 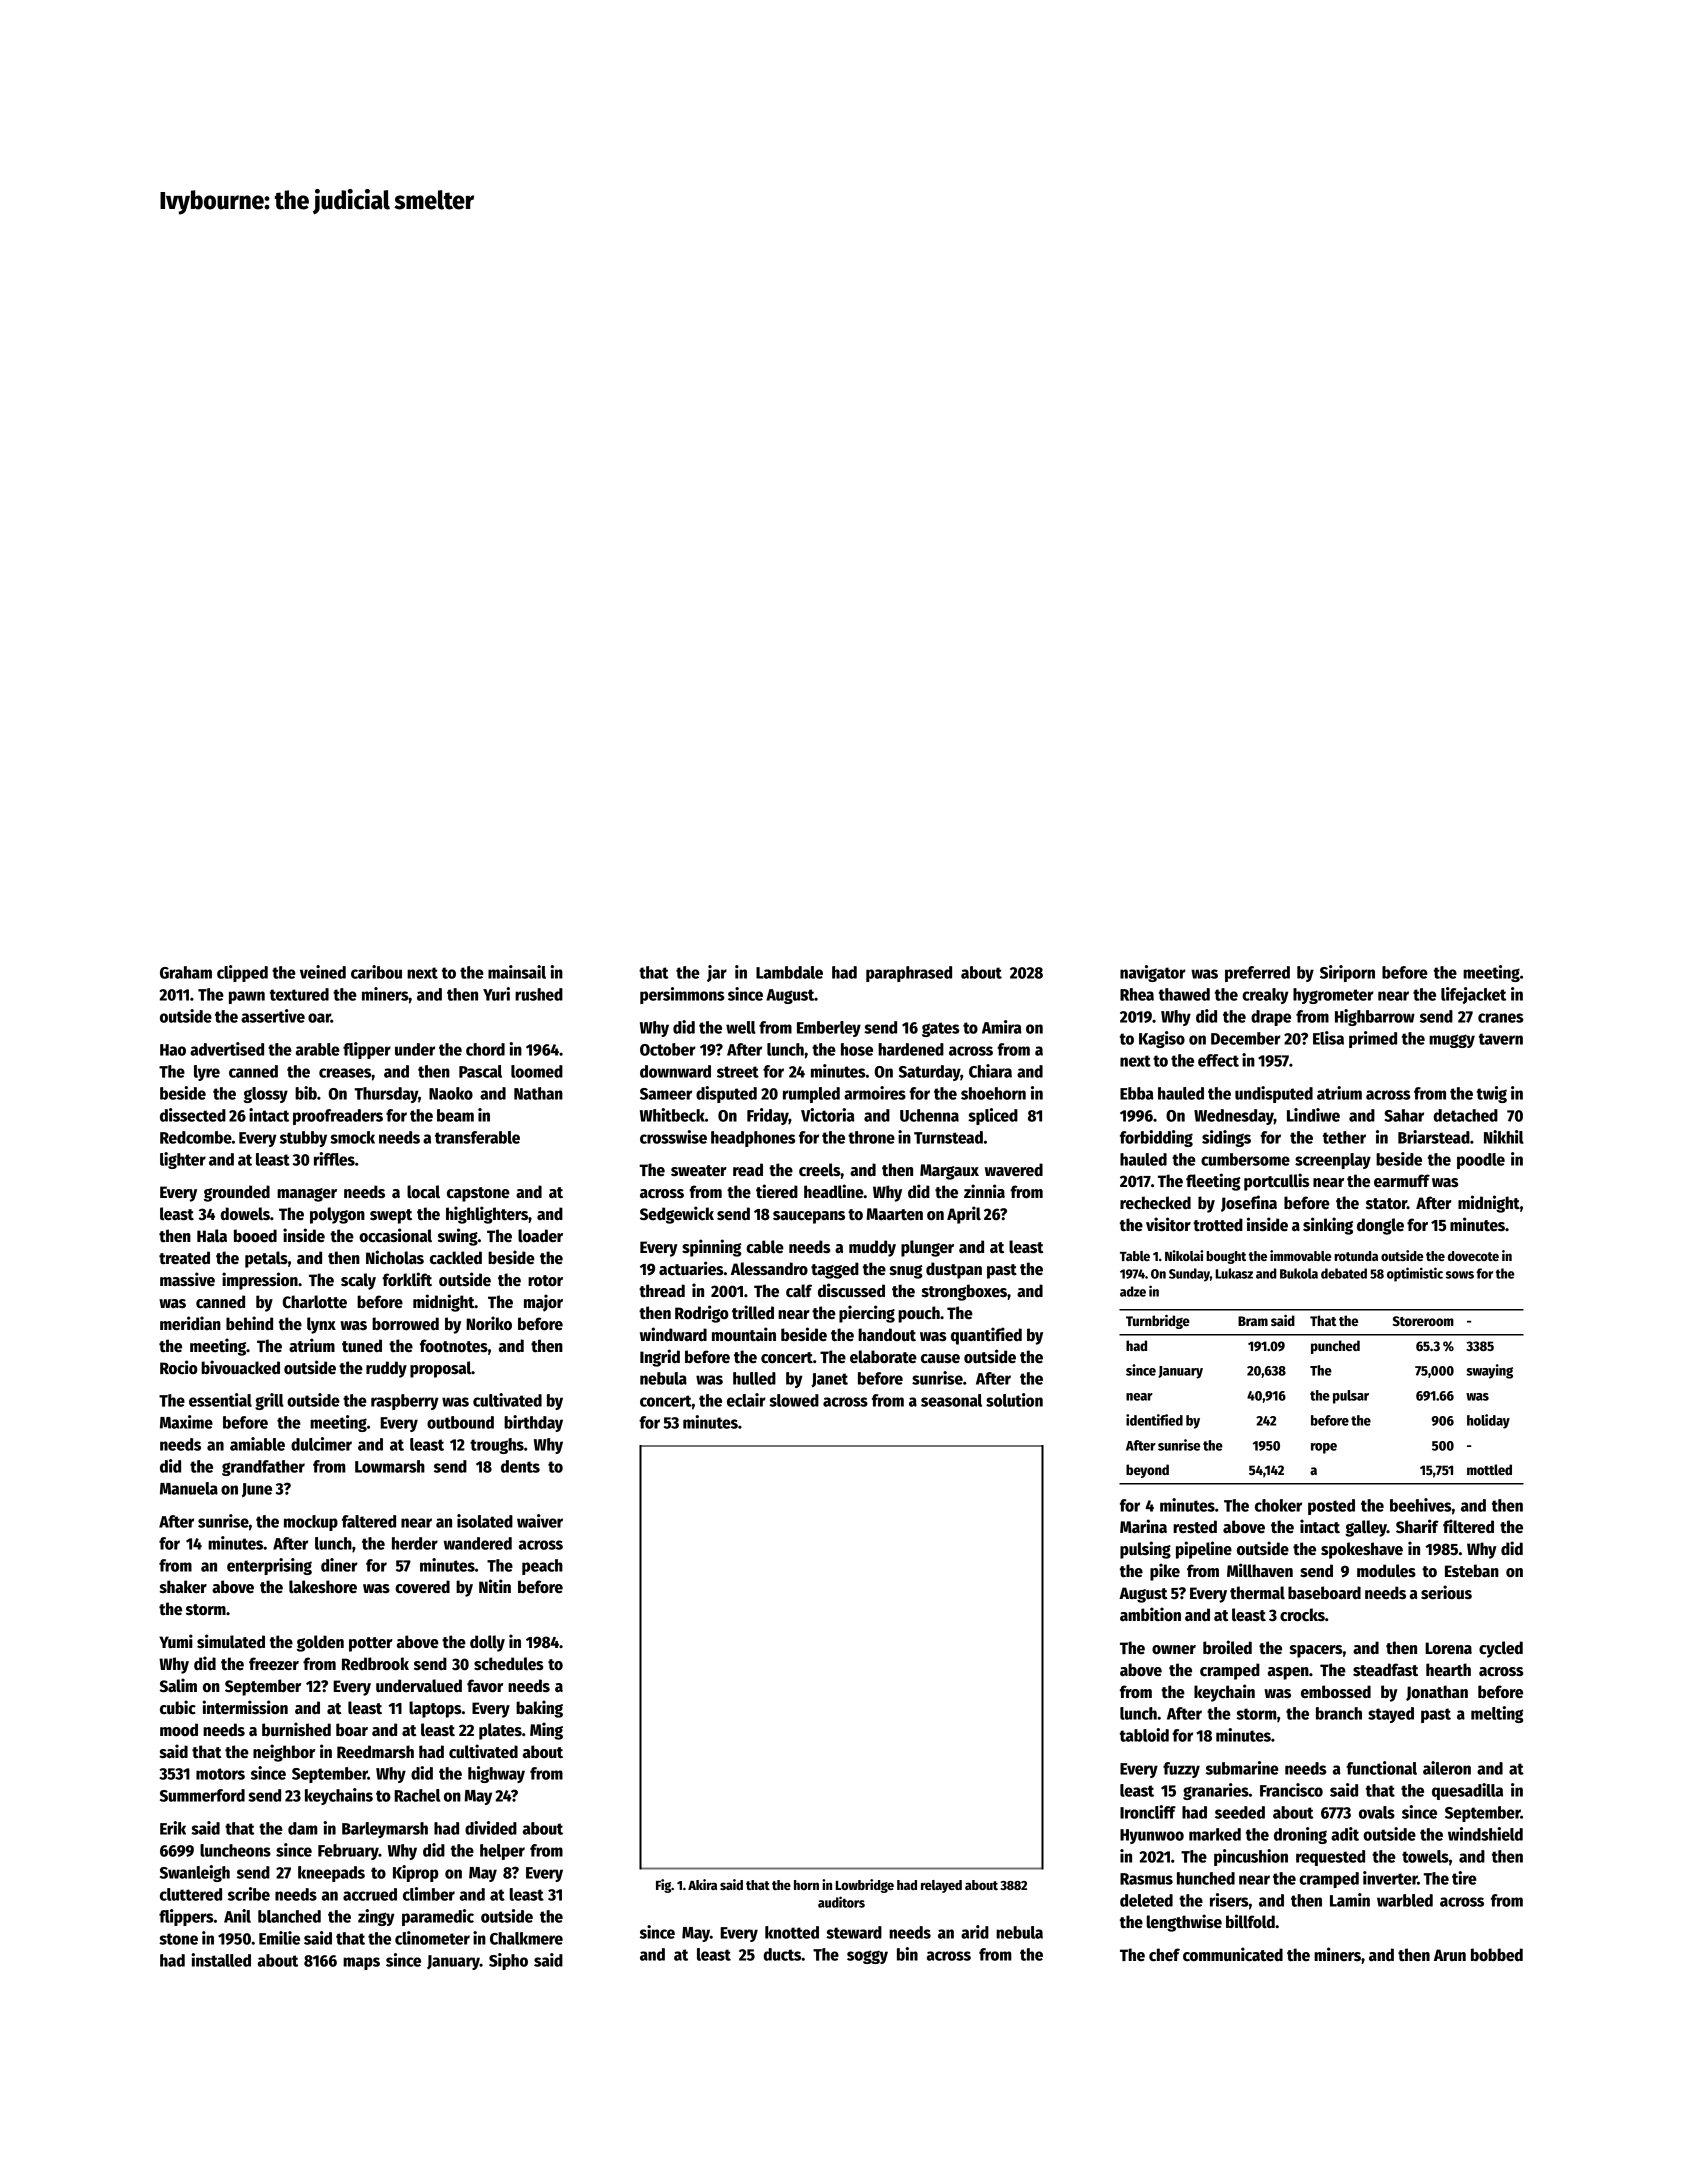 What do you see at coordinates (247, 997) in the screenshot?
I see `pawn` at bounding box center [247, 997].
